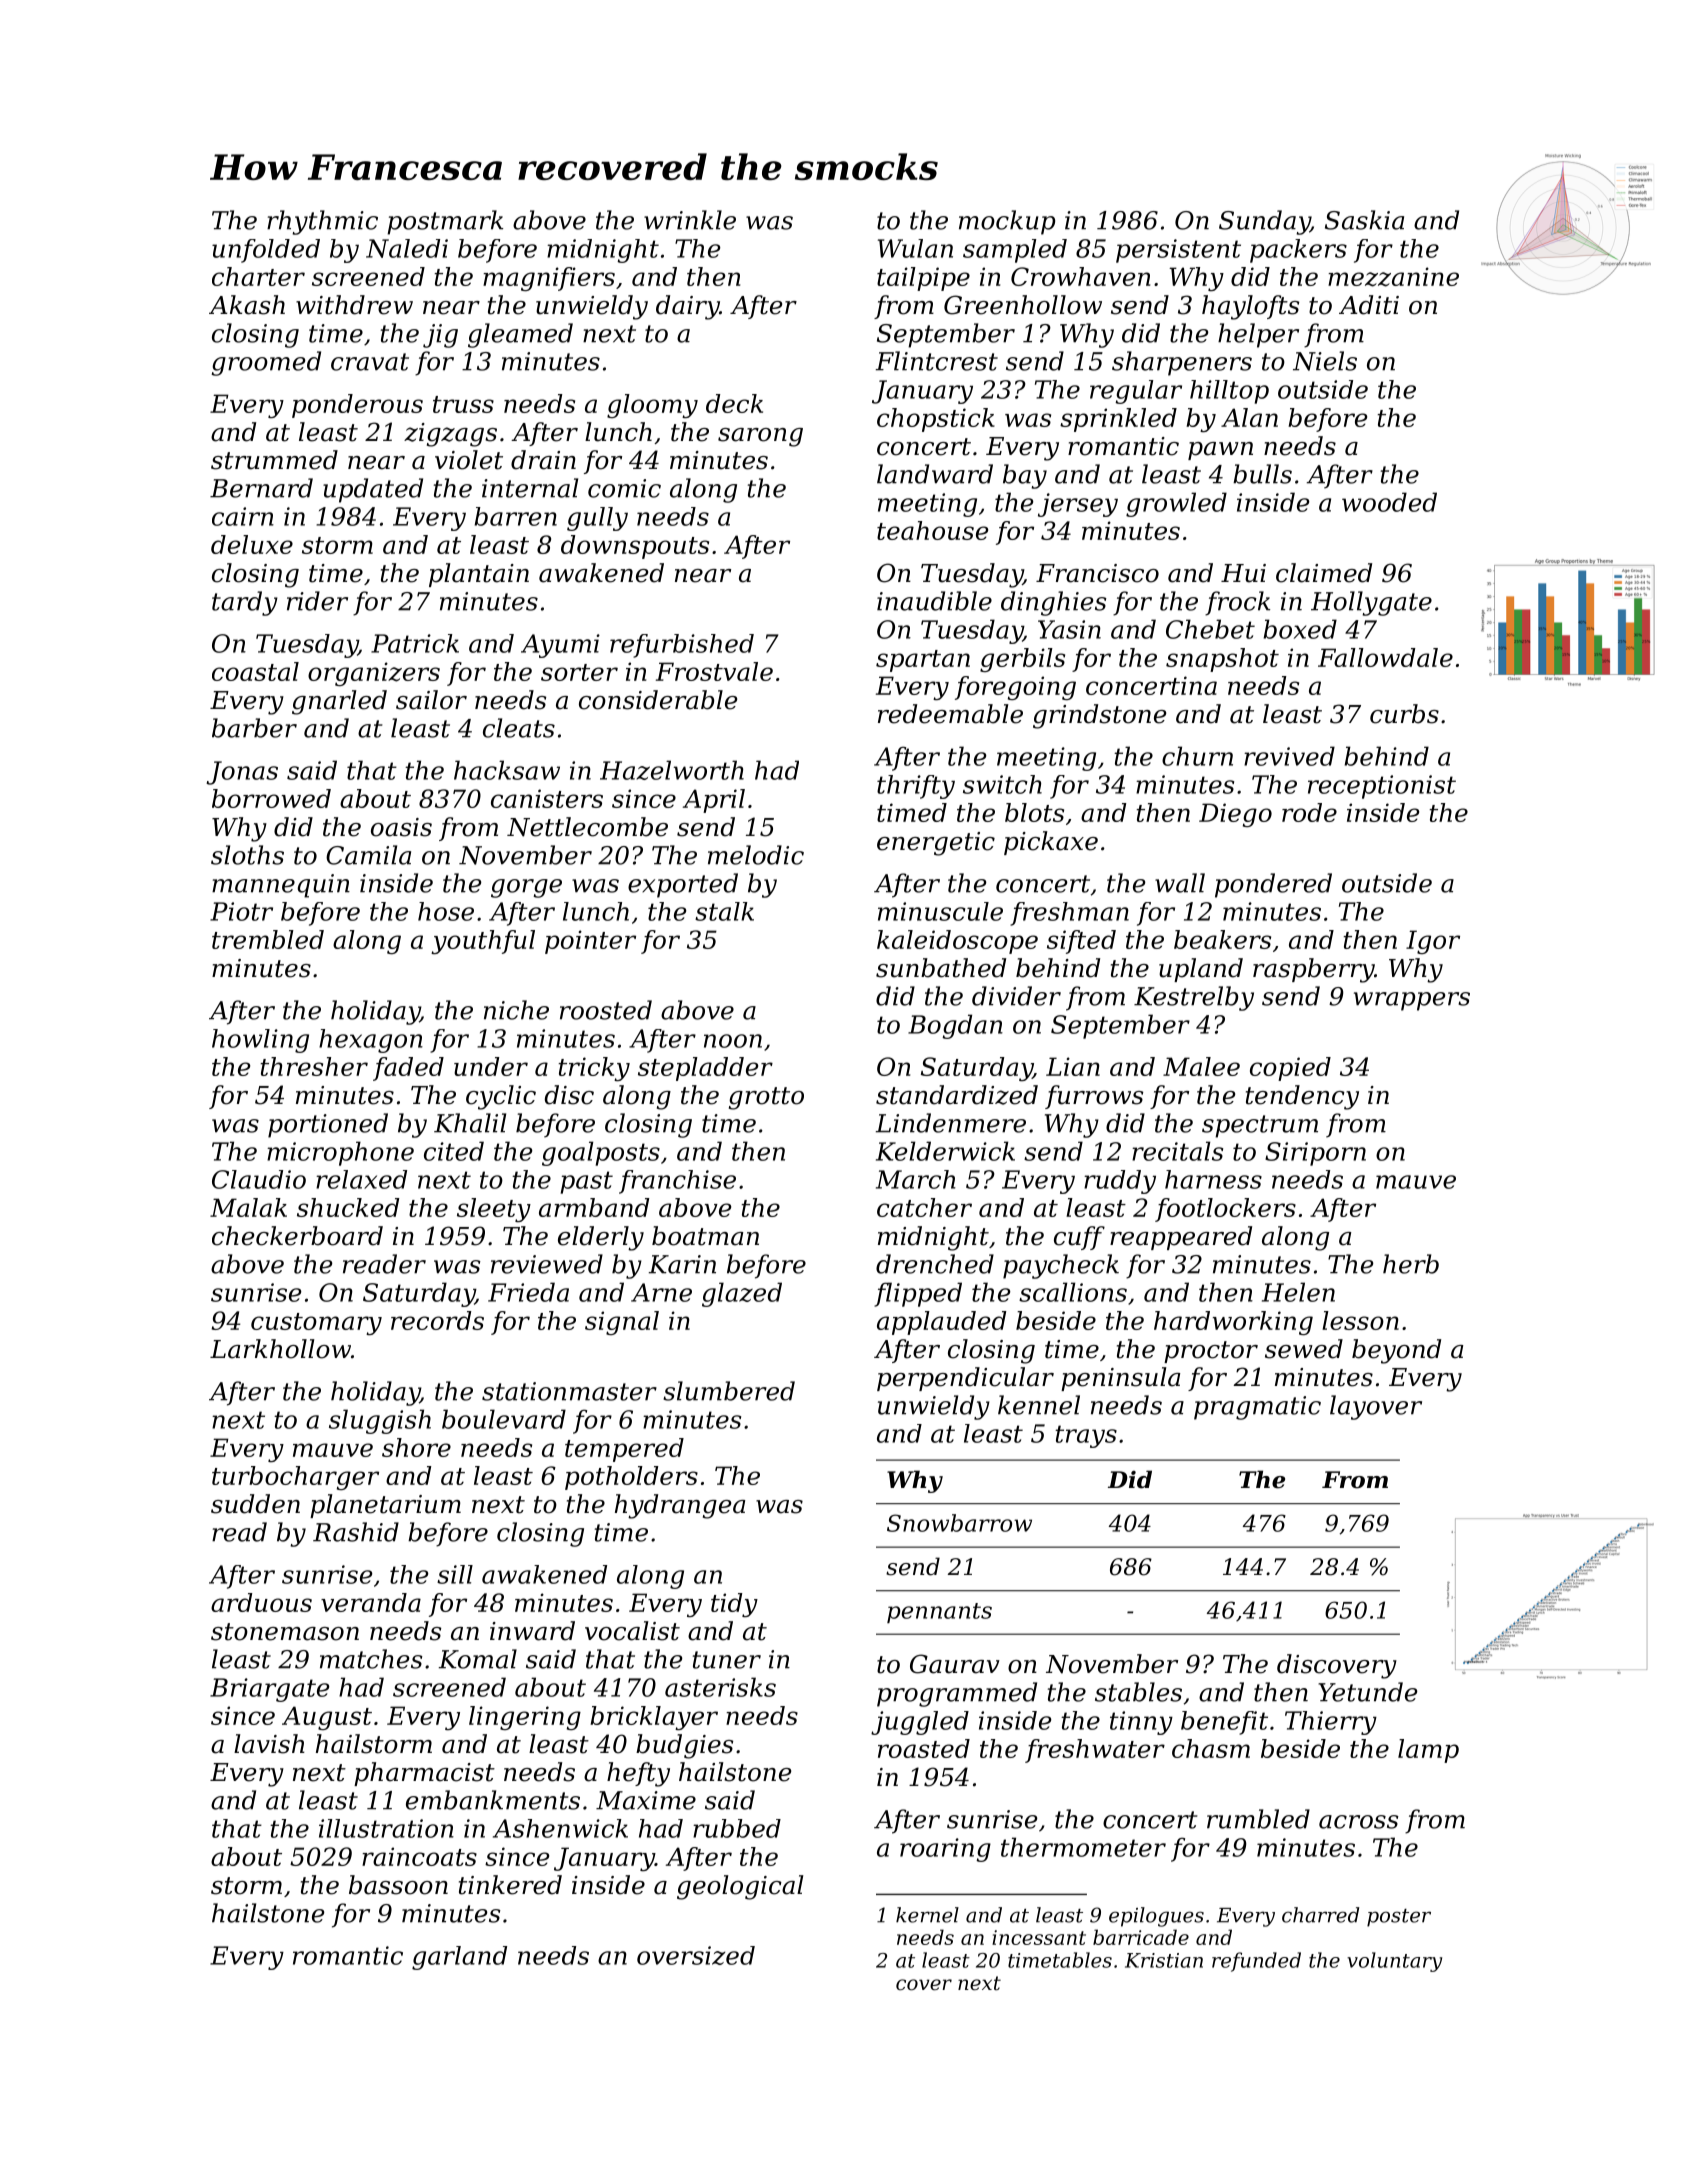 The height and width of the screenshot is (2178, 1683). What do you see at coordinates (1235, 815) in the screenshot?
I see `Diego` at bounding box center [1235, 815].
